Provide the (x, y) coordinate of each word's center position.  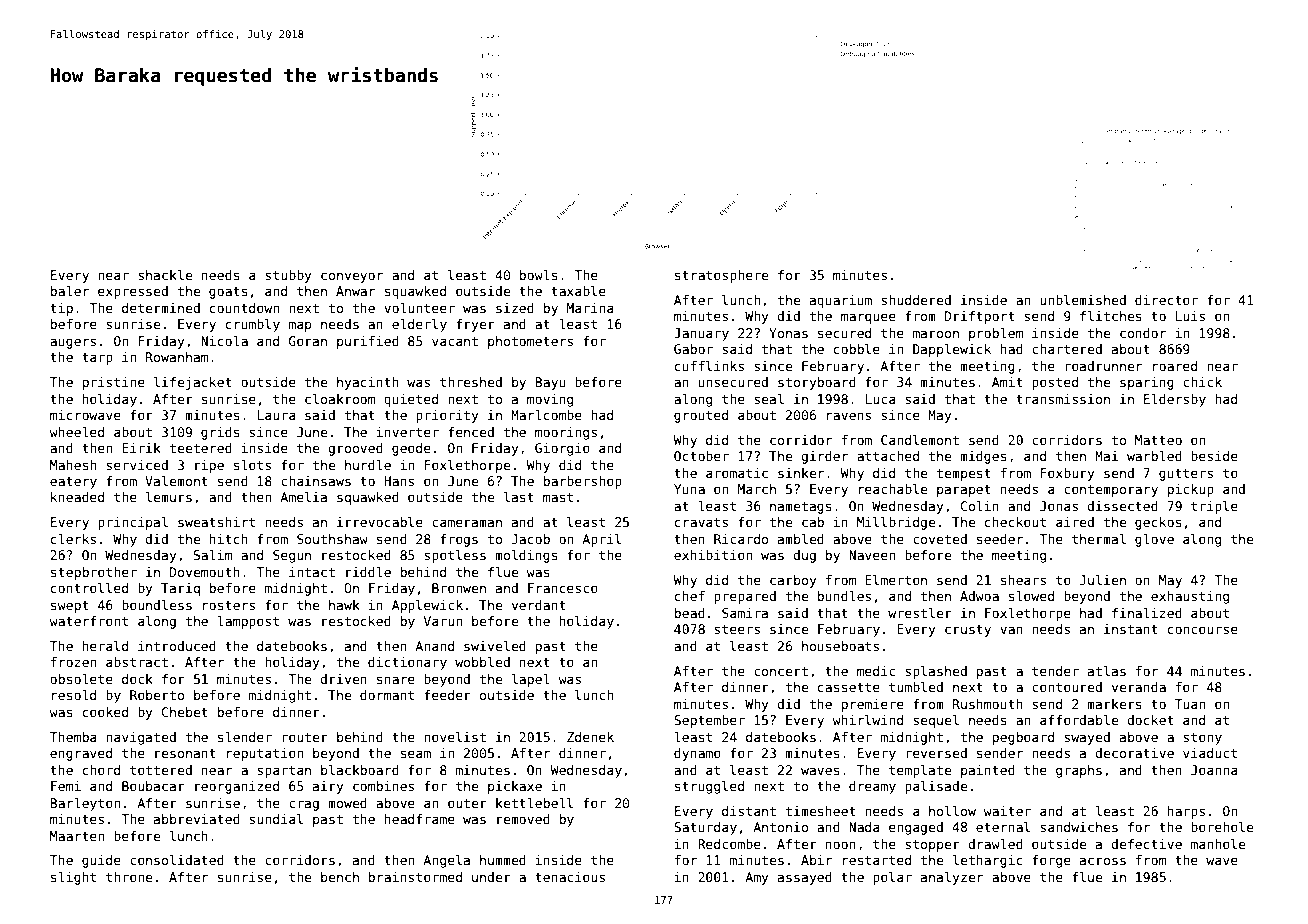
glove (1154, 540)
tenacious (570, 877)
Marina (590, 308)
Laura (276, 415)
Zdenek (590, 737)
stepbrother (94, 573)
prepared (745, 597)
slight (73, 878)
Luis (1190, 316)
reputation (265, 754)
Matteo (1158, 440)
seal (769, 399)
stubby (288, 276)
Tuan (1190, 704)
